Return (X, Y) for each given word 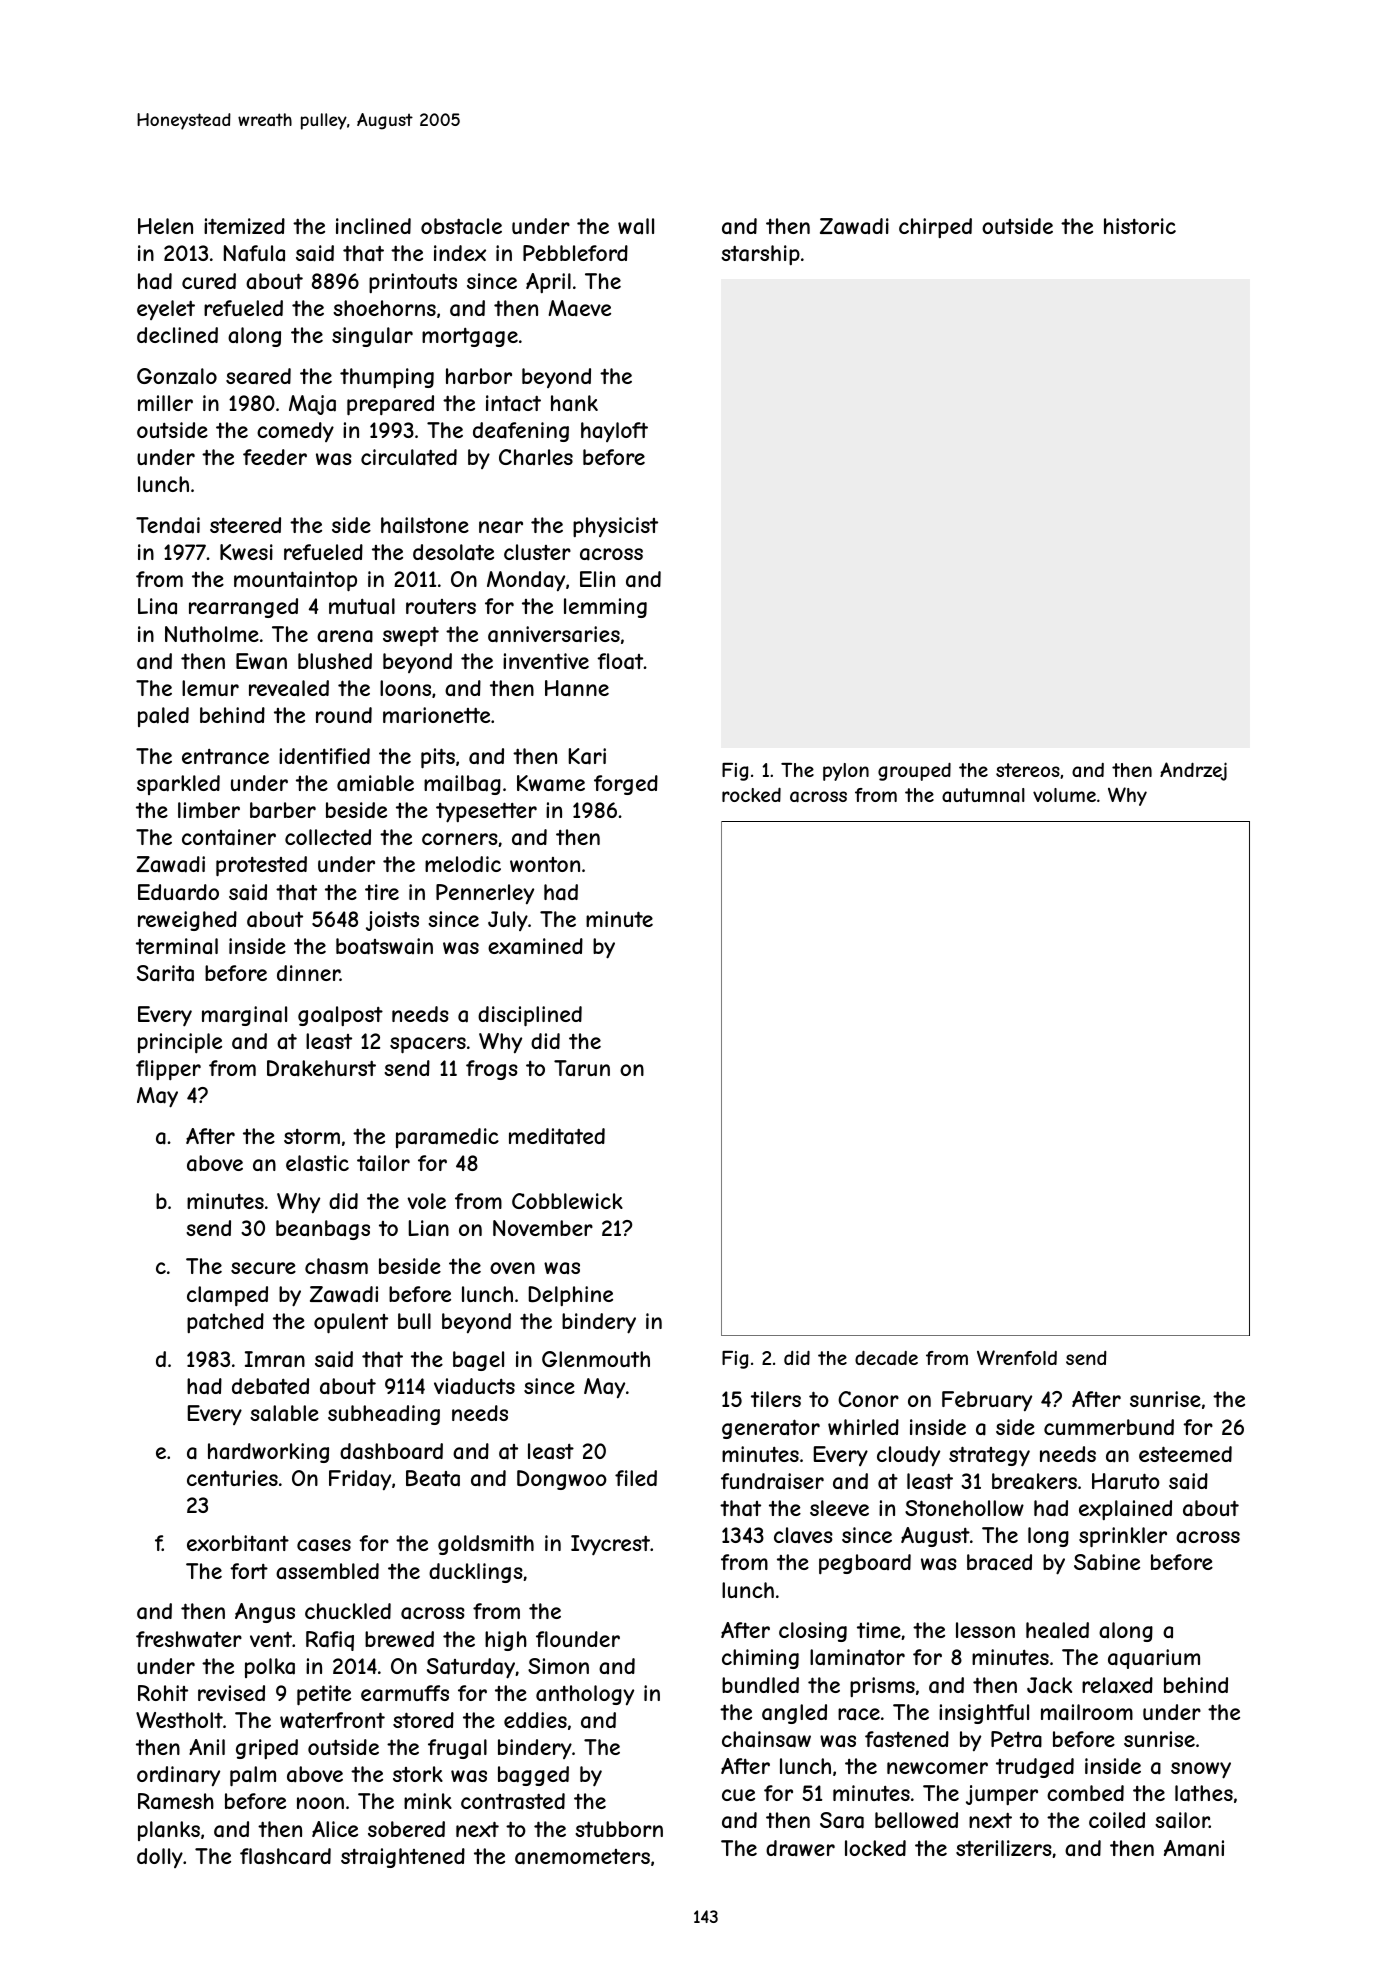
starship (760, 255)
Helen (165, 226)
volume (1064, 795)
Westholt (179, 1720)
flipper (168, 1070)
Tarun (582, 1068)
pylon (846, 772)
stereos (1028, 770)
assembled (327, 1571)
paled (163, 717)
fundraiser (772, 1481)
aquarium (1154, 1659)
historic (1140, 226)
